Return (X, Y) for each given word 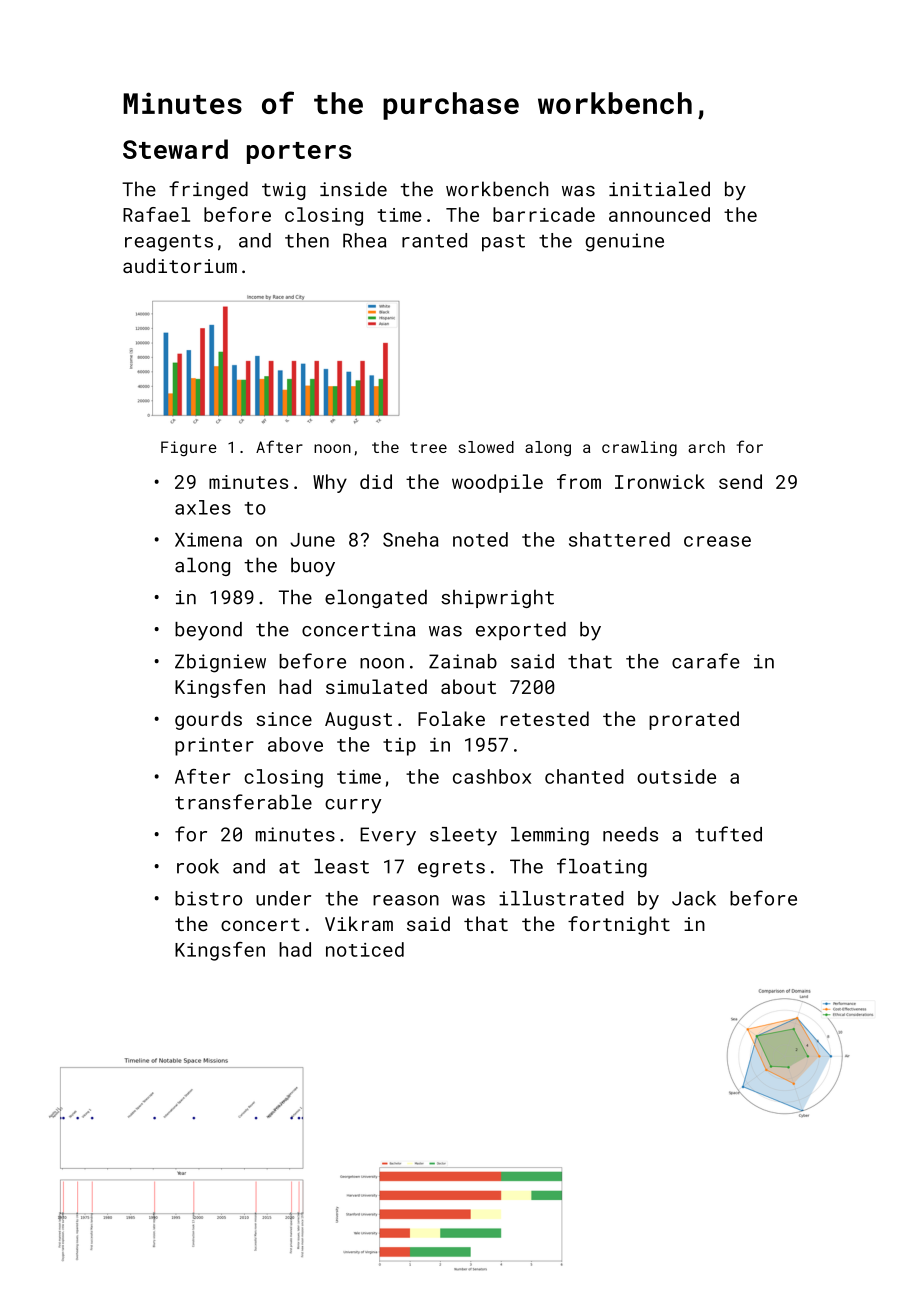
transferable (243, 802)
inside (353, 189)
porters (299, 153)
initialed (659, 189)
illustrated (561, 898)
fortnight (619, 925)
